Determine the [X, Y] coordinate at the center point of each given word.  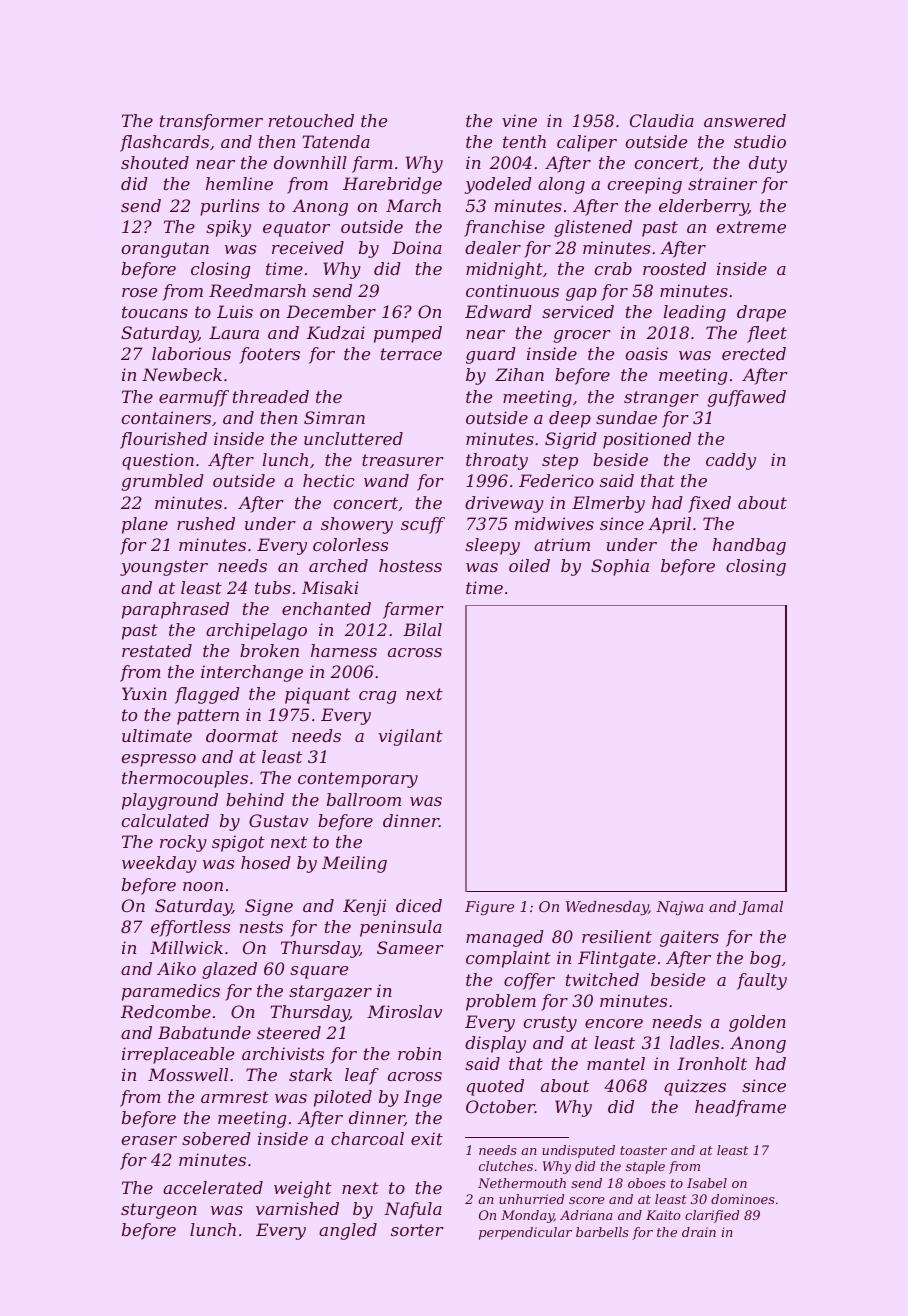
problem [501, 1002]
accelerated [213, 1187]
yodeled [498, 185]
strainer [722, 183]
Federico [556, 480]
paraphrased [175, 610]
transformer [211, 122]
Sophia [620, 567]
